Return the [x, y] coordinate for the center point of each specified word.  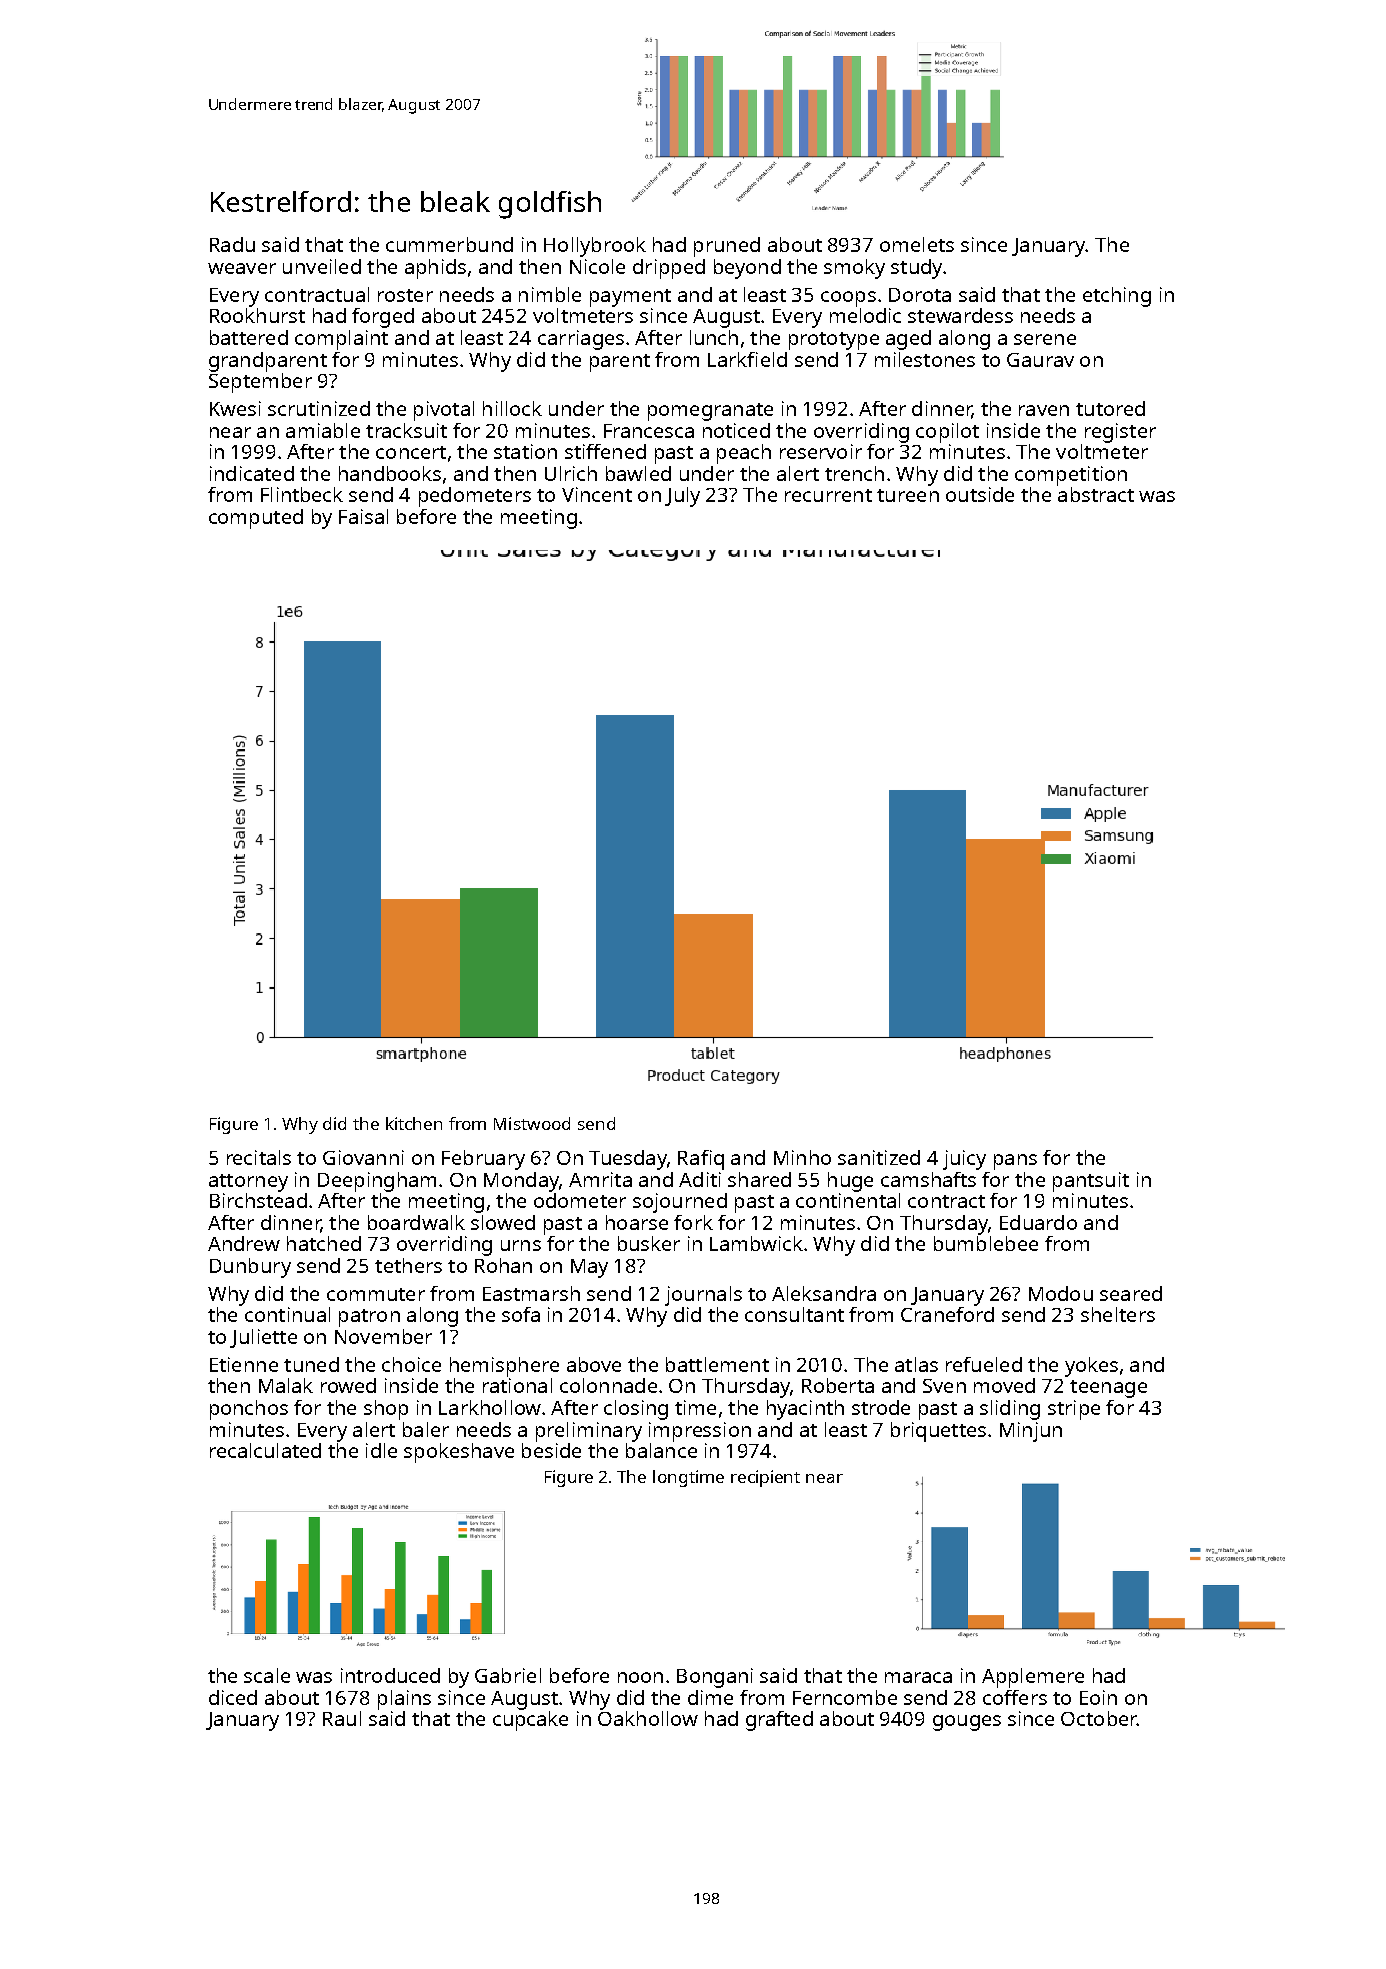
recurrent [828, 495]
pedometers [475, 497]
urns [521, 1245]
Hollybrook [595, 247]
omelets [917, 244]
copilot [947, 433]
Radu [232, 244]
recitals [259, 1157]
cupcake [530, 1721]
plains [404, 1700]
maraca [918, 1677]
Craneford [947, 1314]
